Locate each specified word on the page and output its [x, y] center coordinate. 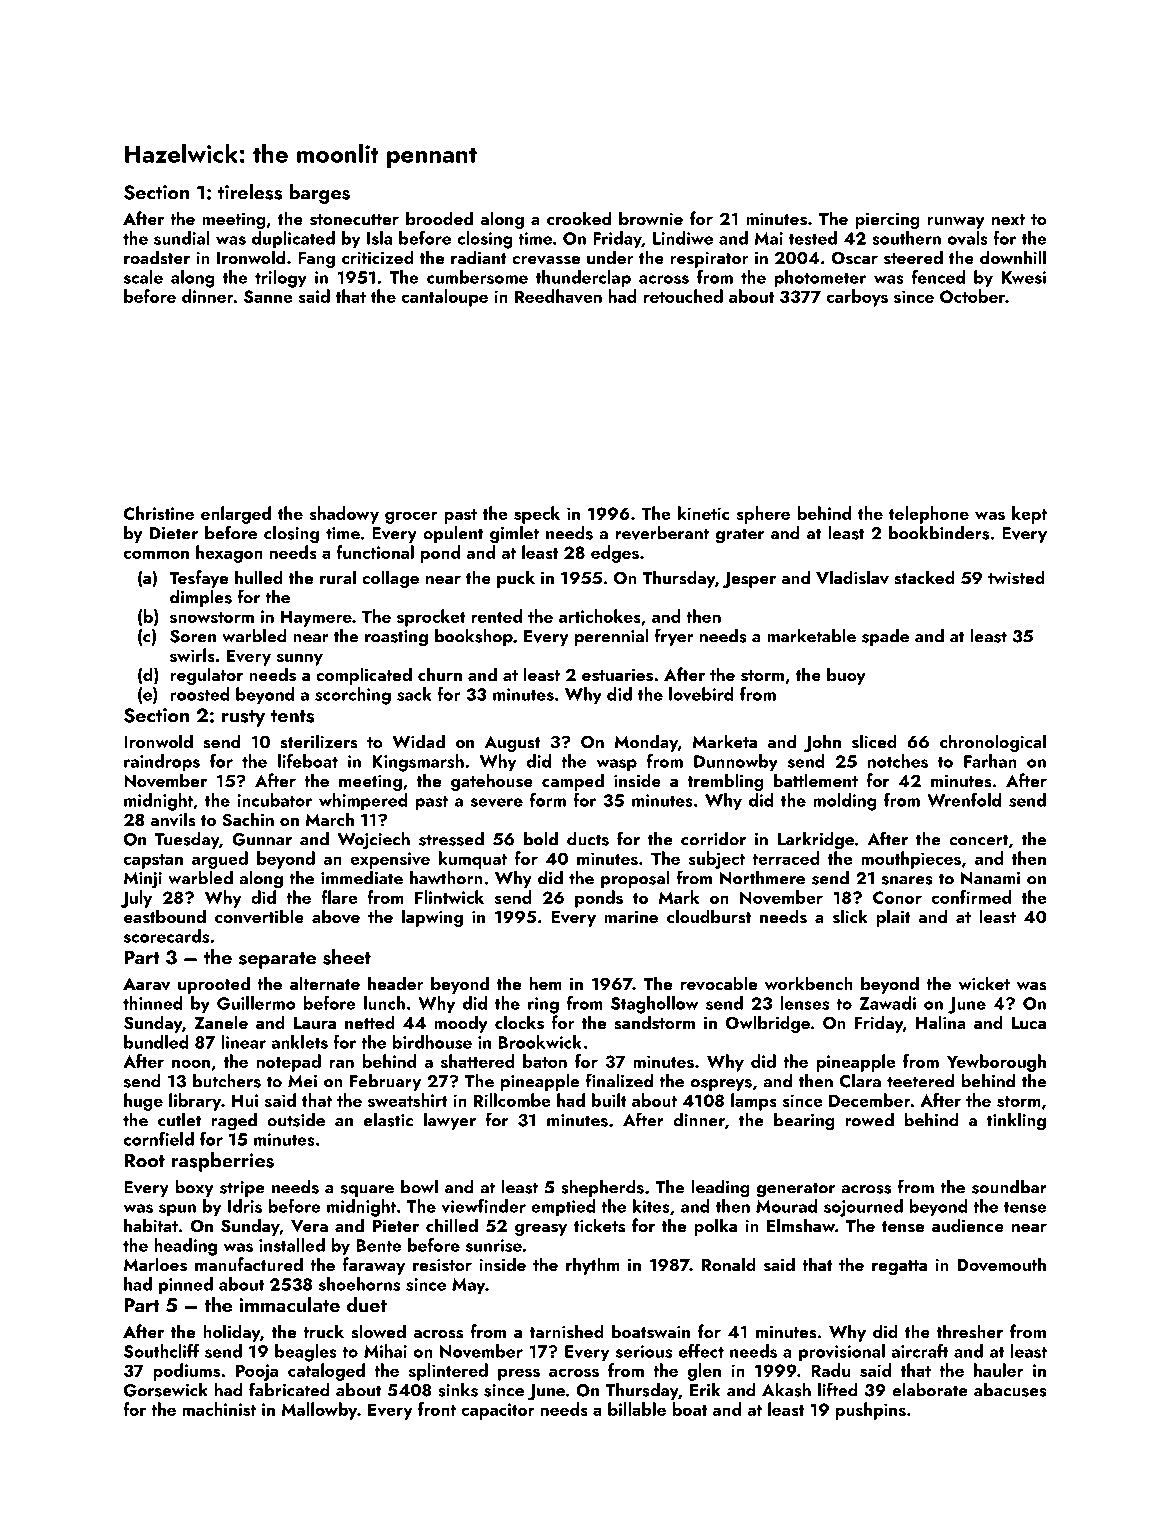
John [822, 743]
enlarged [236, 515]
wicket [984, 983]
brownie [651, 218]
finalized [619, 1080]
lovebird [701, 694]
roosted [200, 694]
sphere [763, 515]
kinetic [703, 513]
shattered [478, 1061]
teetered [920, 1081]
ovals [968, 238]
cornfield [159, 1139]
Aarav [146, 984]
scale [143, 277]
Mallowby [319, 1411]
